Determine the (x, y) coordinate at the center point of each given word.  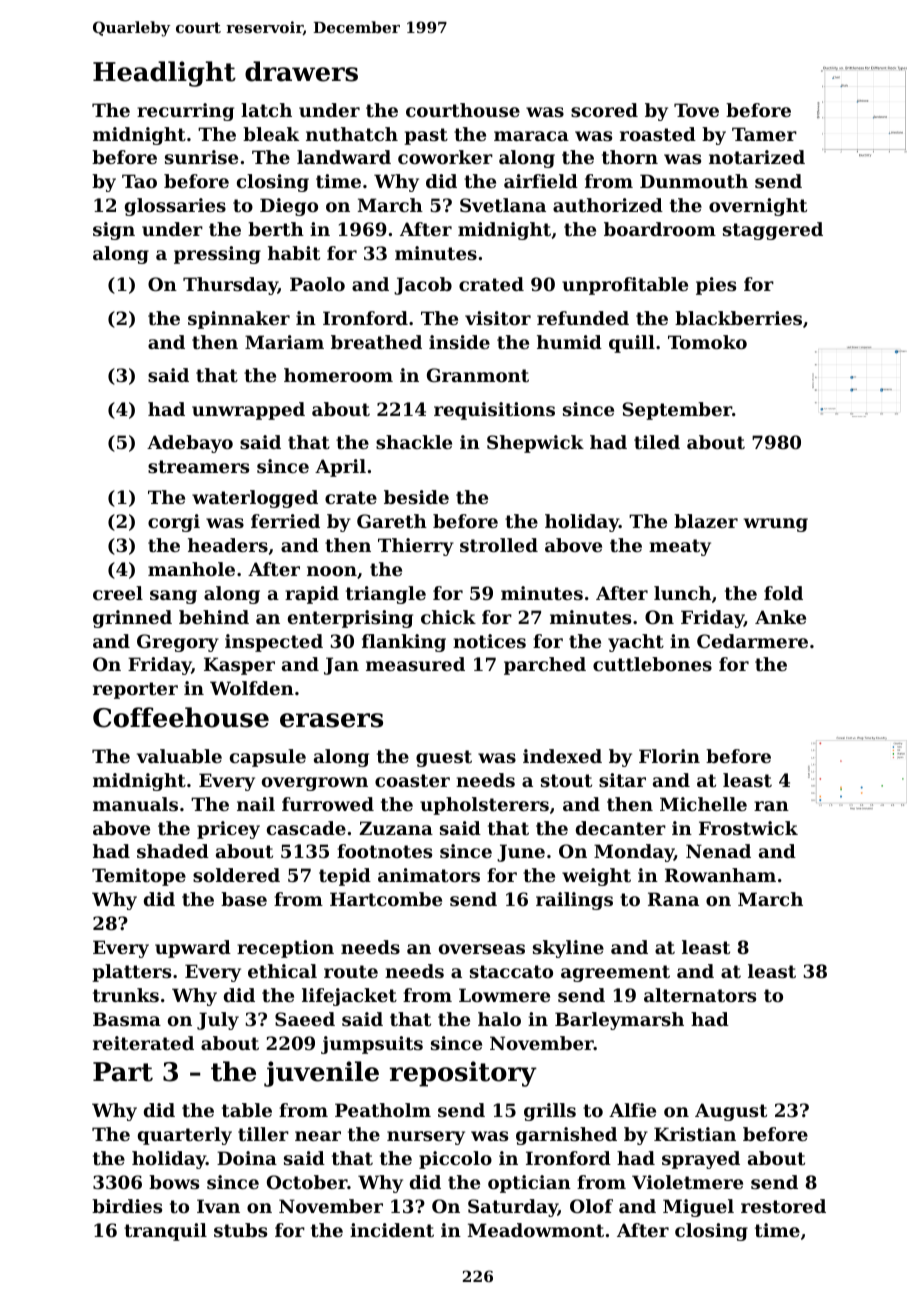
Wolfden (252, 688)
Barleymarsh (619, 1021)
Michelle (703, 804)
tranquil (165, 1232)
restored (783, 1206)
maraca (531, 136)
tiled (657, 442)
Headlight (164, 74)
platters (131, 973)
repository (463, 1074)
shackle (414, 442)
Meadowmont (536, 1230)
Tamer (764, 134)
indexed (562, 756)
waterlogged (255, 499)
